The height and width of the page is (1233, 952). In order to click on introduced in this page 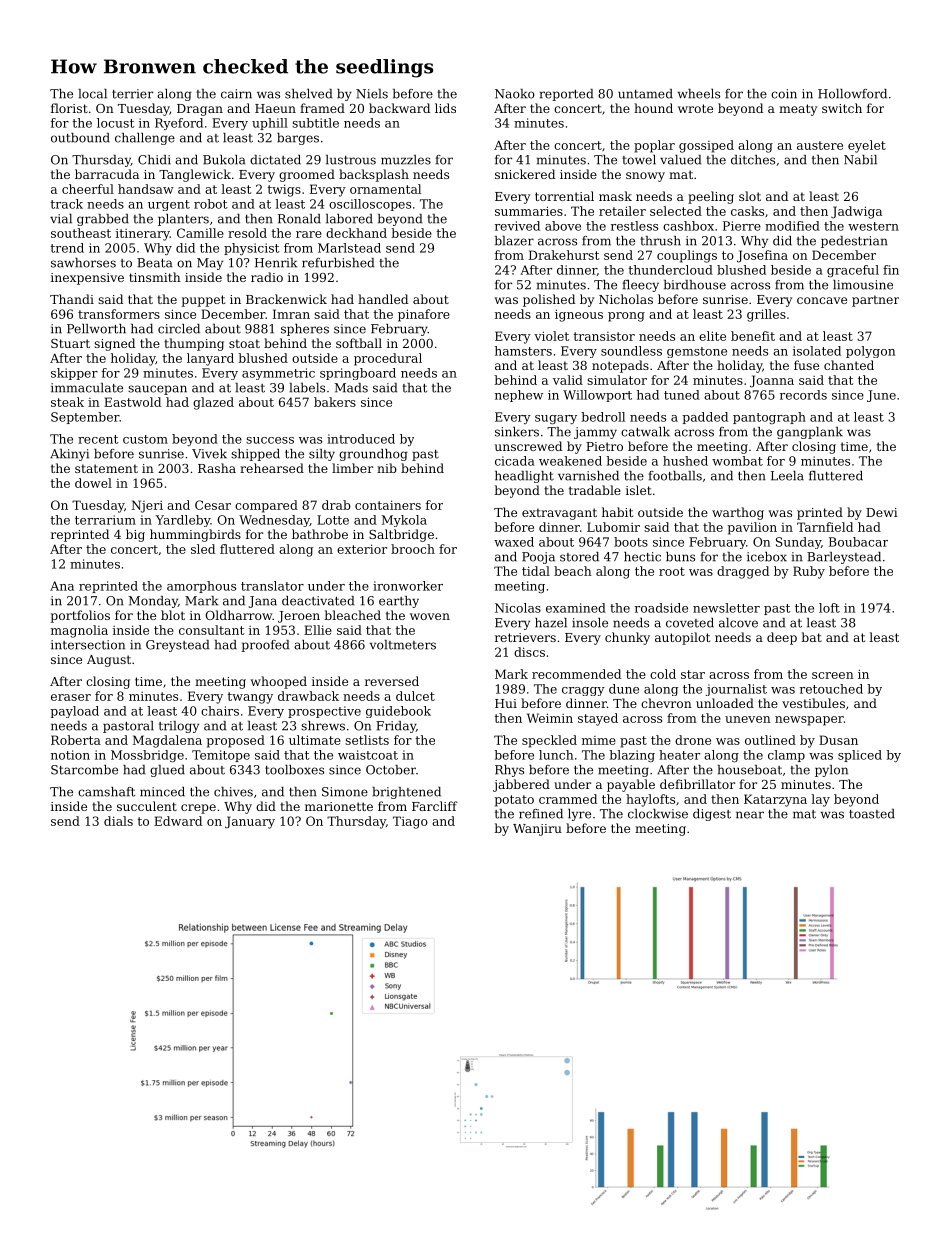, I will do `click(361, 439)`.
